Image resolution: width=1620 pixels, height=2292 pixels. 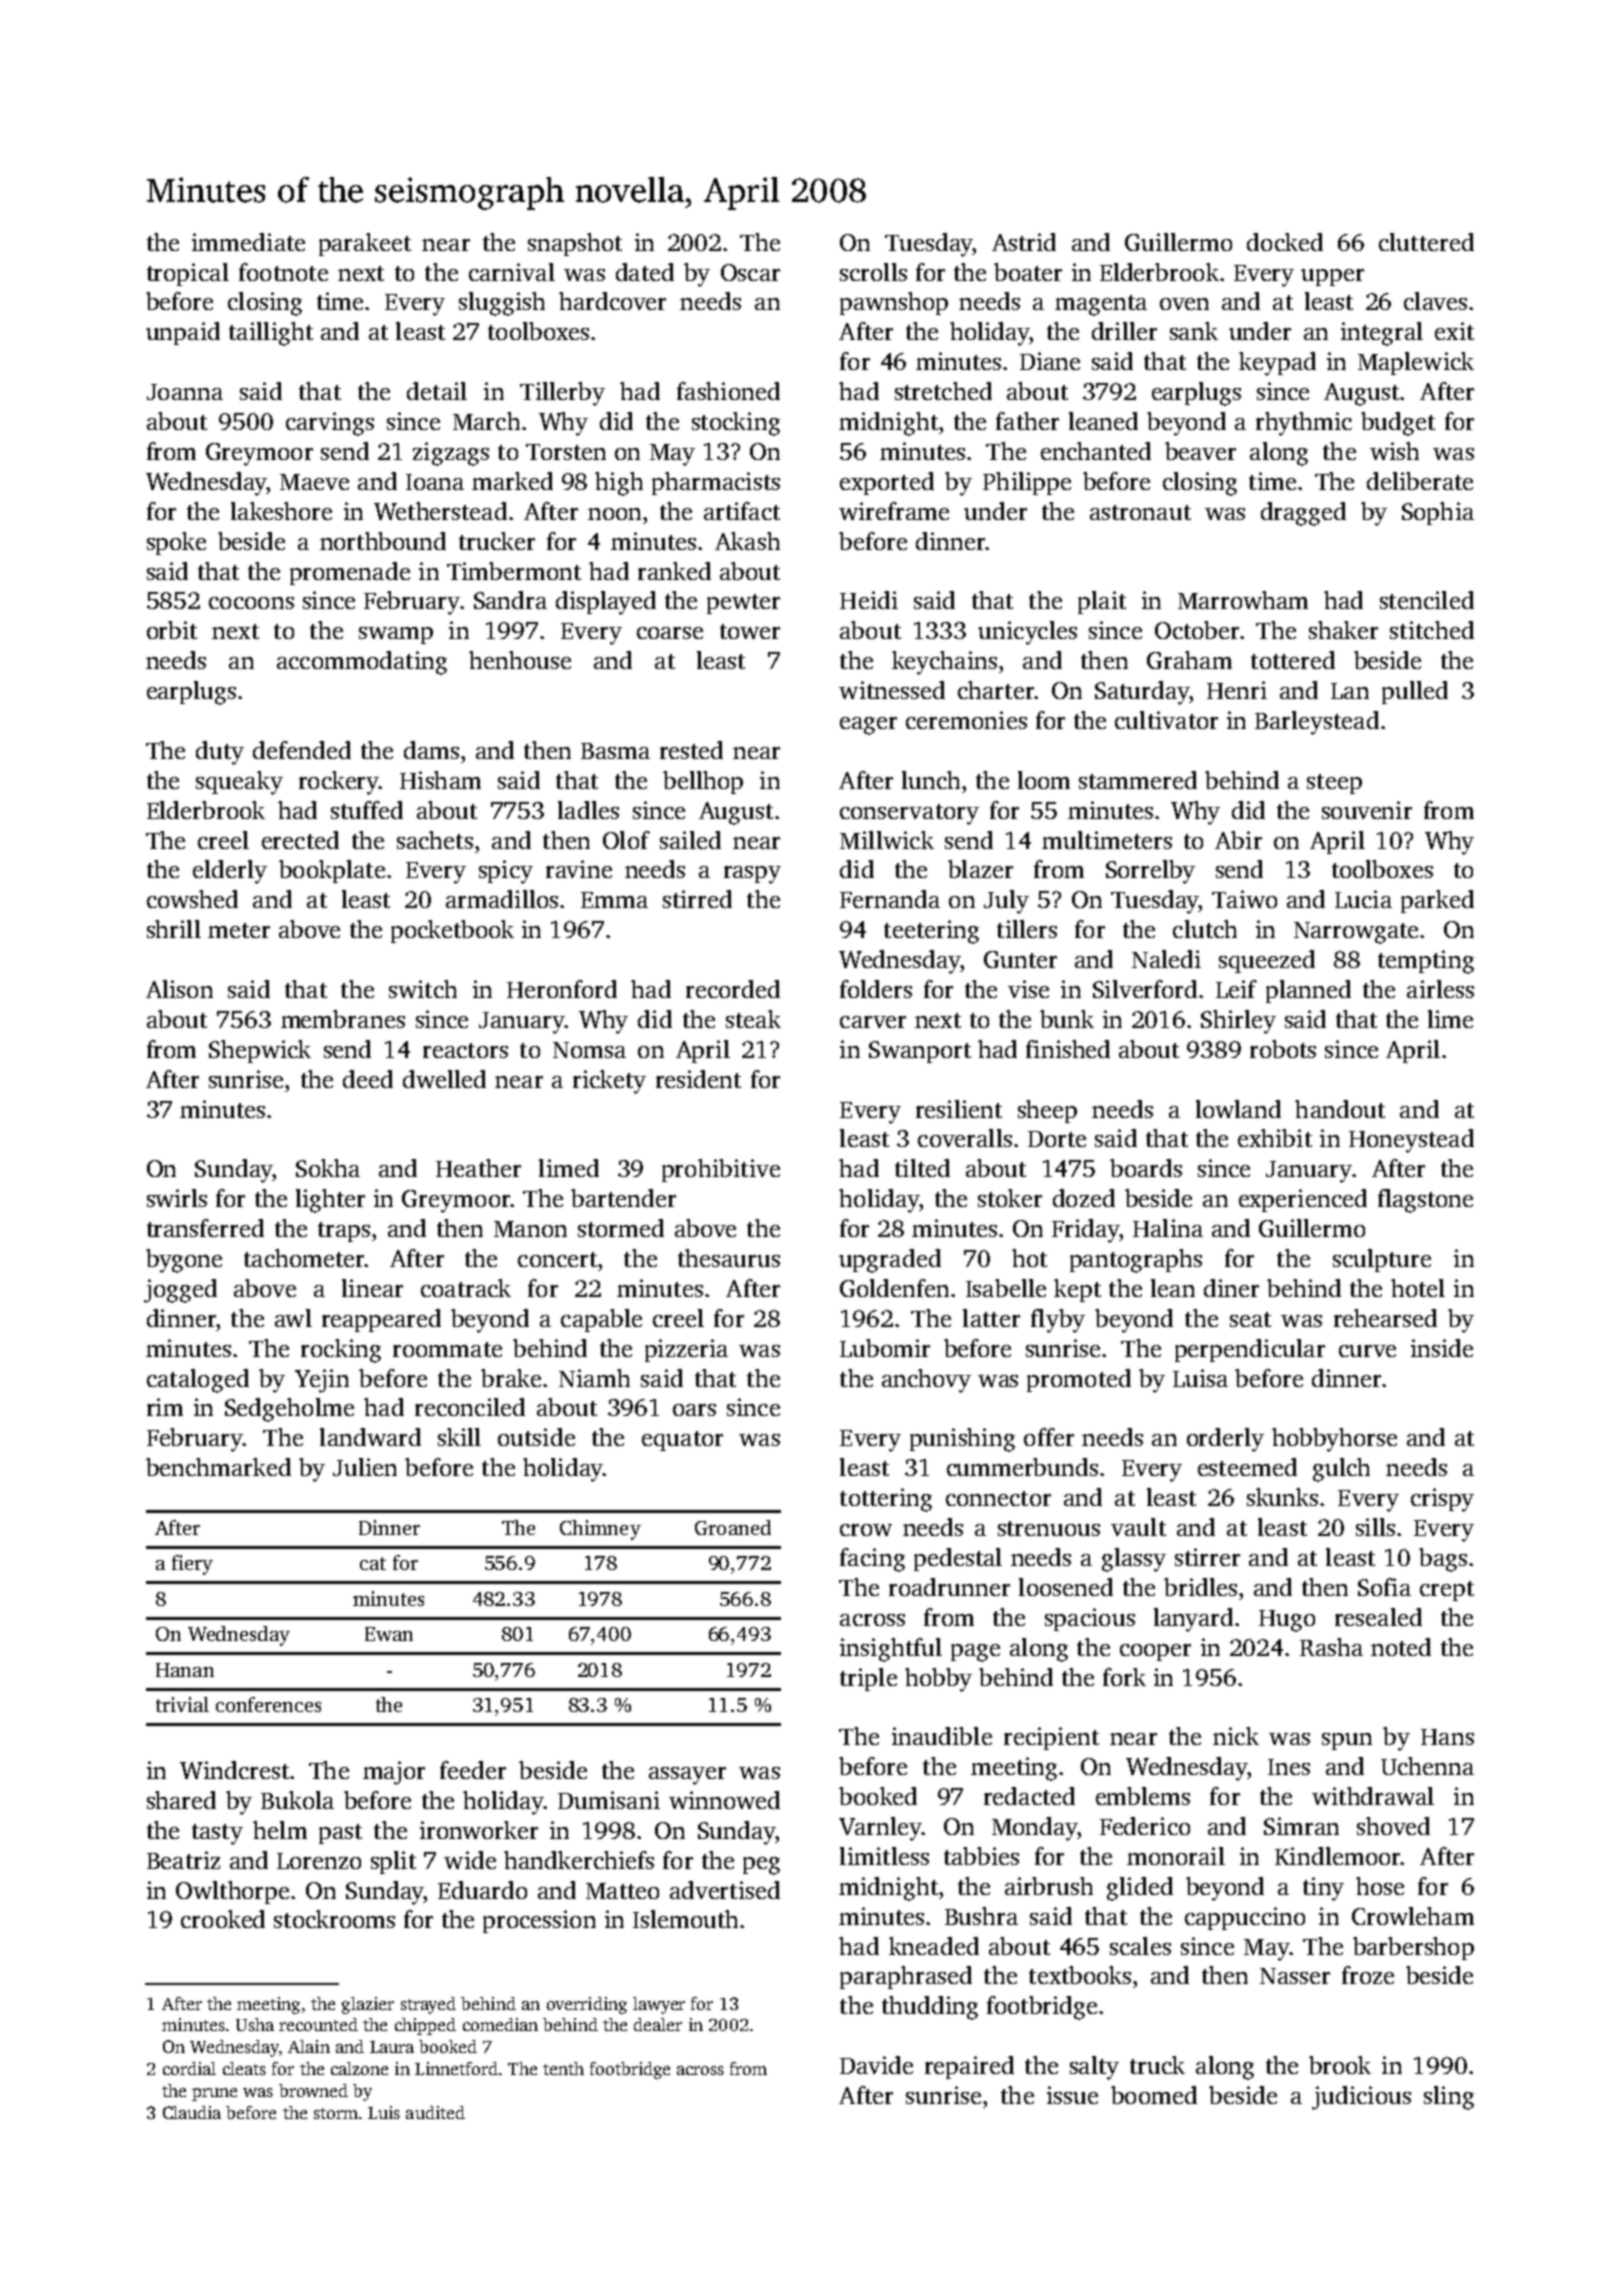 I want to click on Maeve, so click(x=314, y=482).
